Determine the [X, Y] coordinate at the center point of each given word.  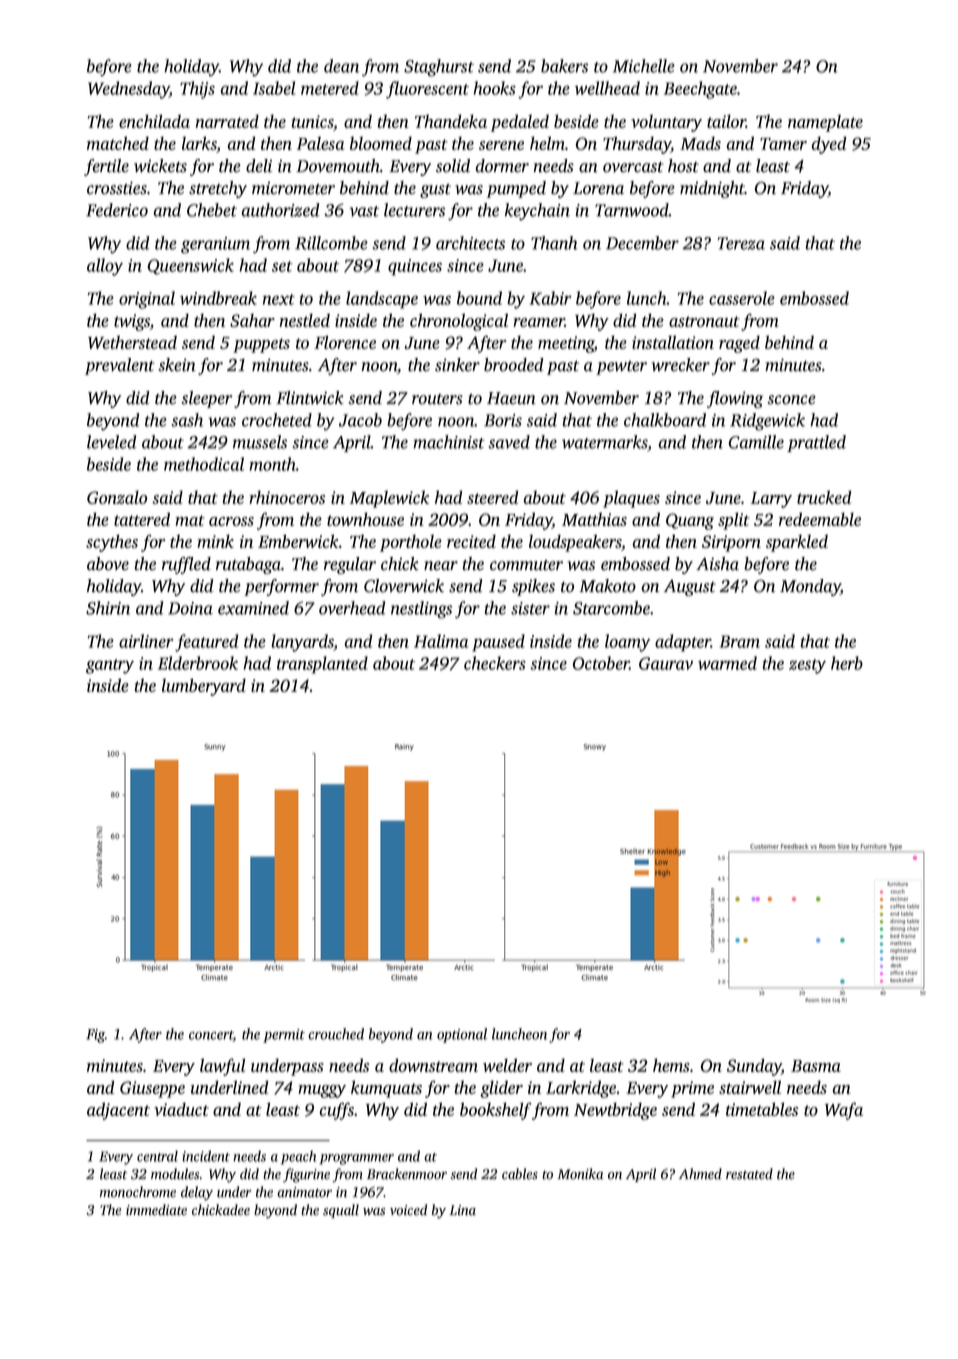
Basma [816, 1066]
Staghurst [439, 68]
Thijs [197, 90]
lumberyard [204, 687]
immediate [156, 1210]
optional [462, 1035]
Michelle [644, 66]
